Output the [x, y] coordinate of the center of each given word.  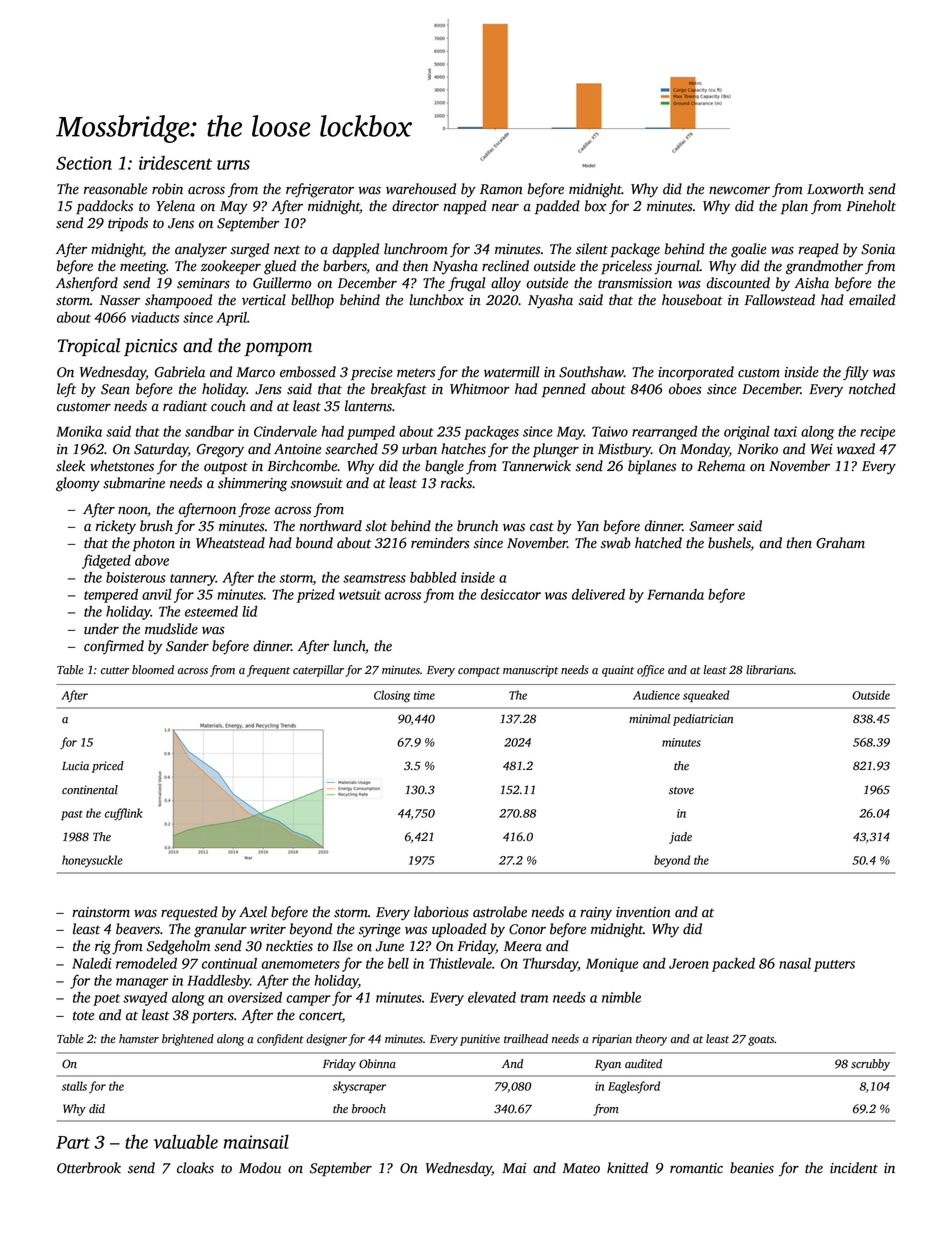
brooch [369, 1109]
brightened [188, 1040]
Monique [612, 965]
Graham [840, 543]
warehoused [421, 189]
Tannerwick [536, 466]
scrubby [870, 1065]
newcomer [739, 190]
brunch [477, 526]
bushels [729, 544]
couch [228, 406]
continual [229, 963]
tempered [111, 596]
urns [233, 165]
